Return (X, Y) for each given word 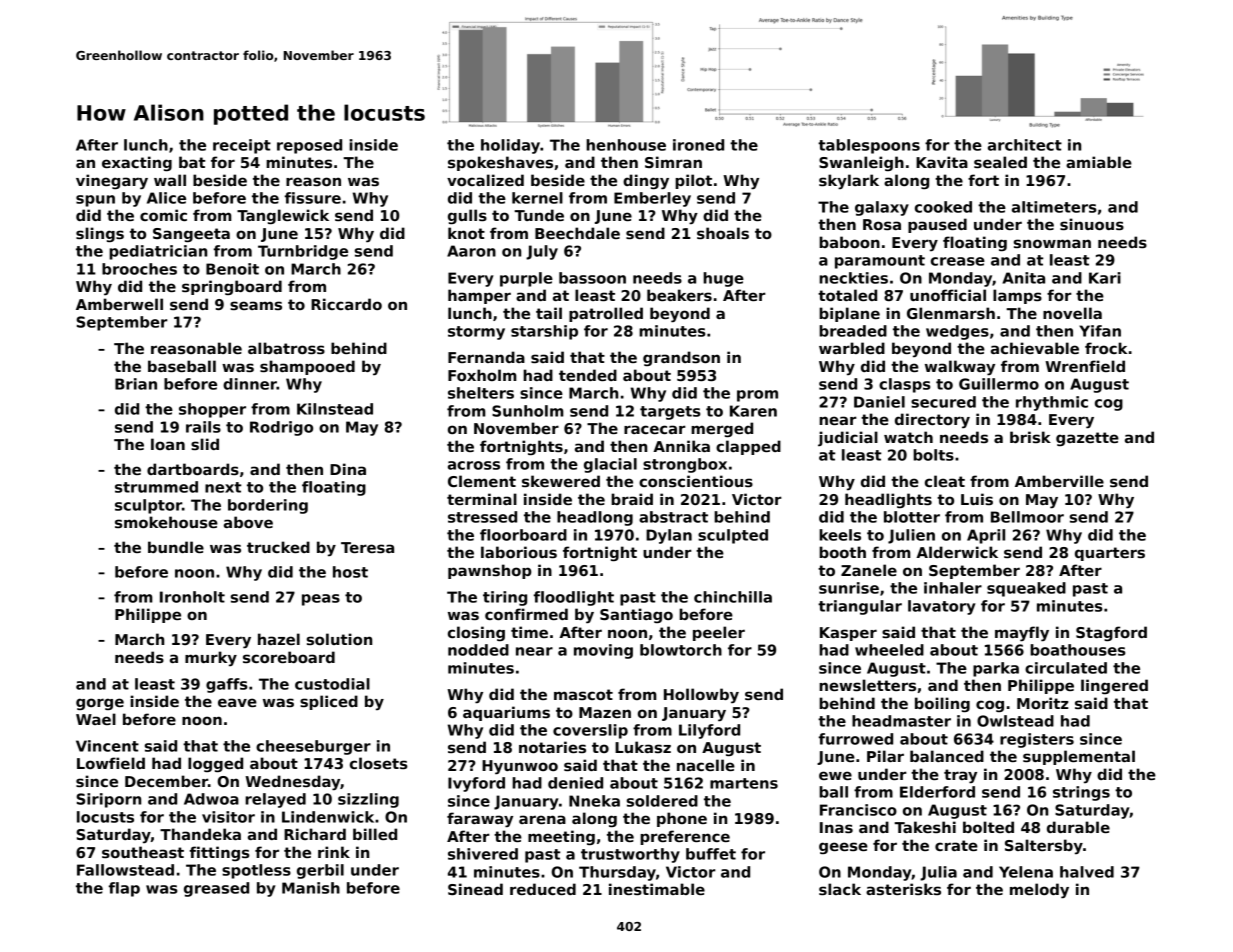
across (474, 465)
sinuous (1092, 224)
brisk (1030, 437)
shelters (481, 393)
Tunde (539, 215)
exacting (137, 163)
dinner (250, 384)
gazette (1087, 439)
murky (211, 659)
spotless (256, 871)
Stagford (1111, 633)
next (223, 487)
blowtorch (681, 650)
